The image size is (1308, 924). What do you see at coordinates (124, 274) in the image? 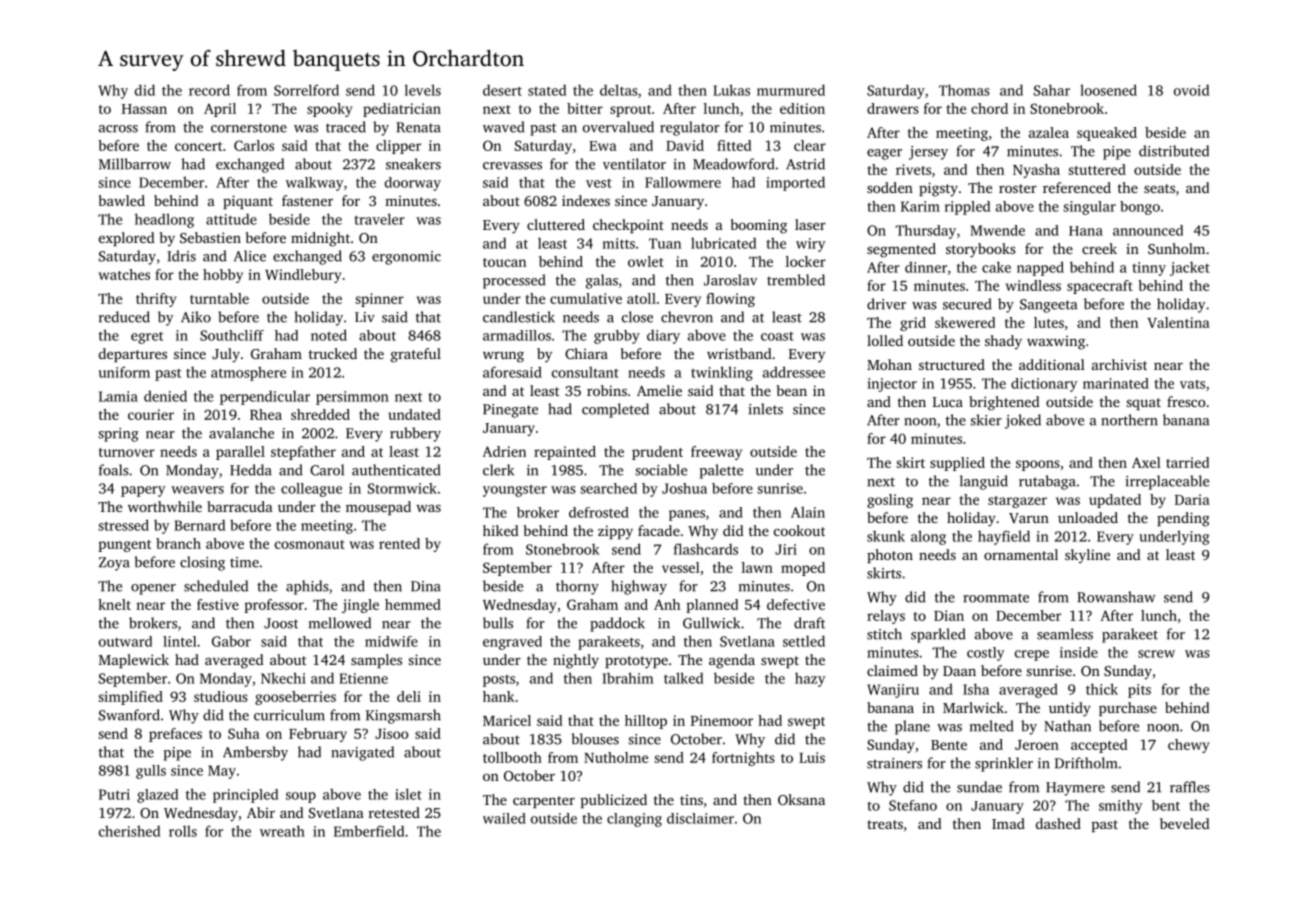
I see `watches` at bounding box center [124, 274].
